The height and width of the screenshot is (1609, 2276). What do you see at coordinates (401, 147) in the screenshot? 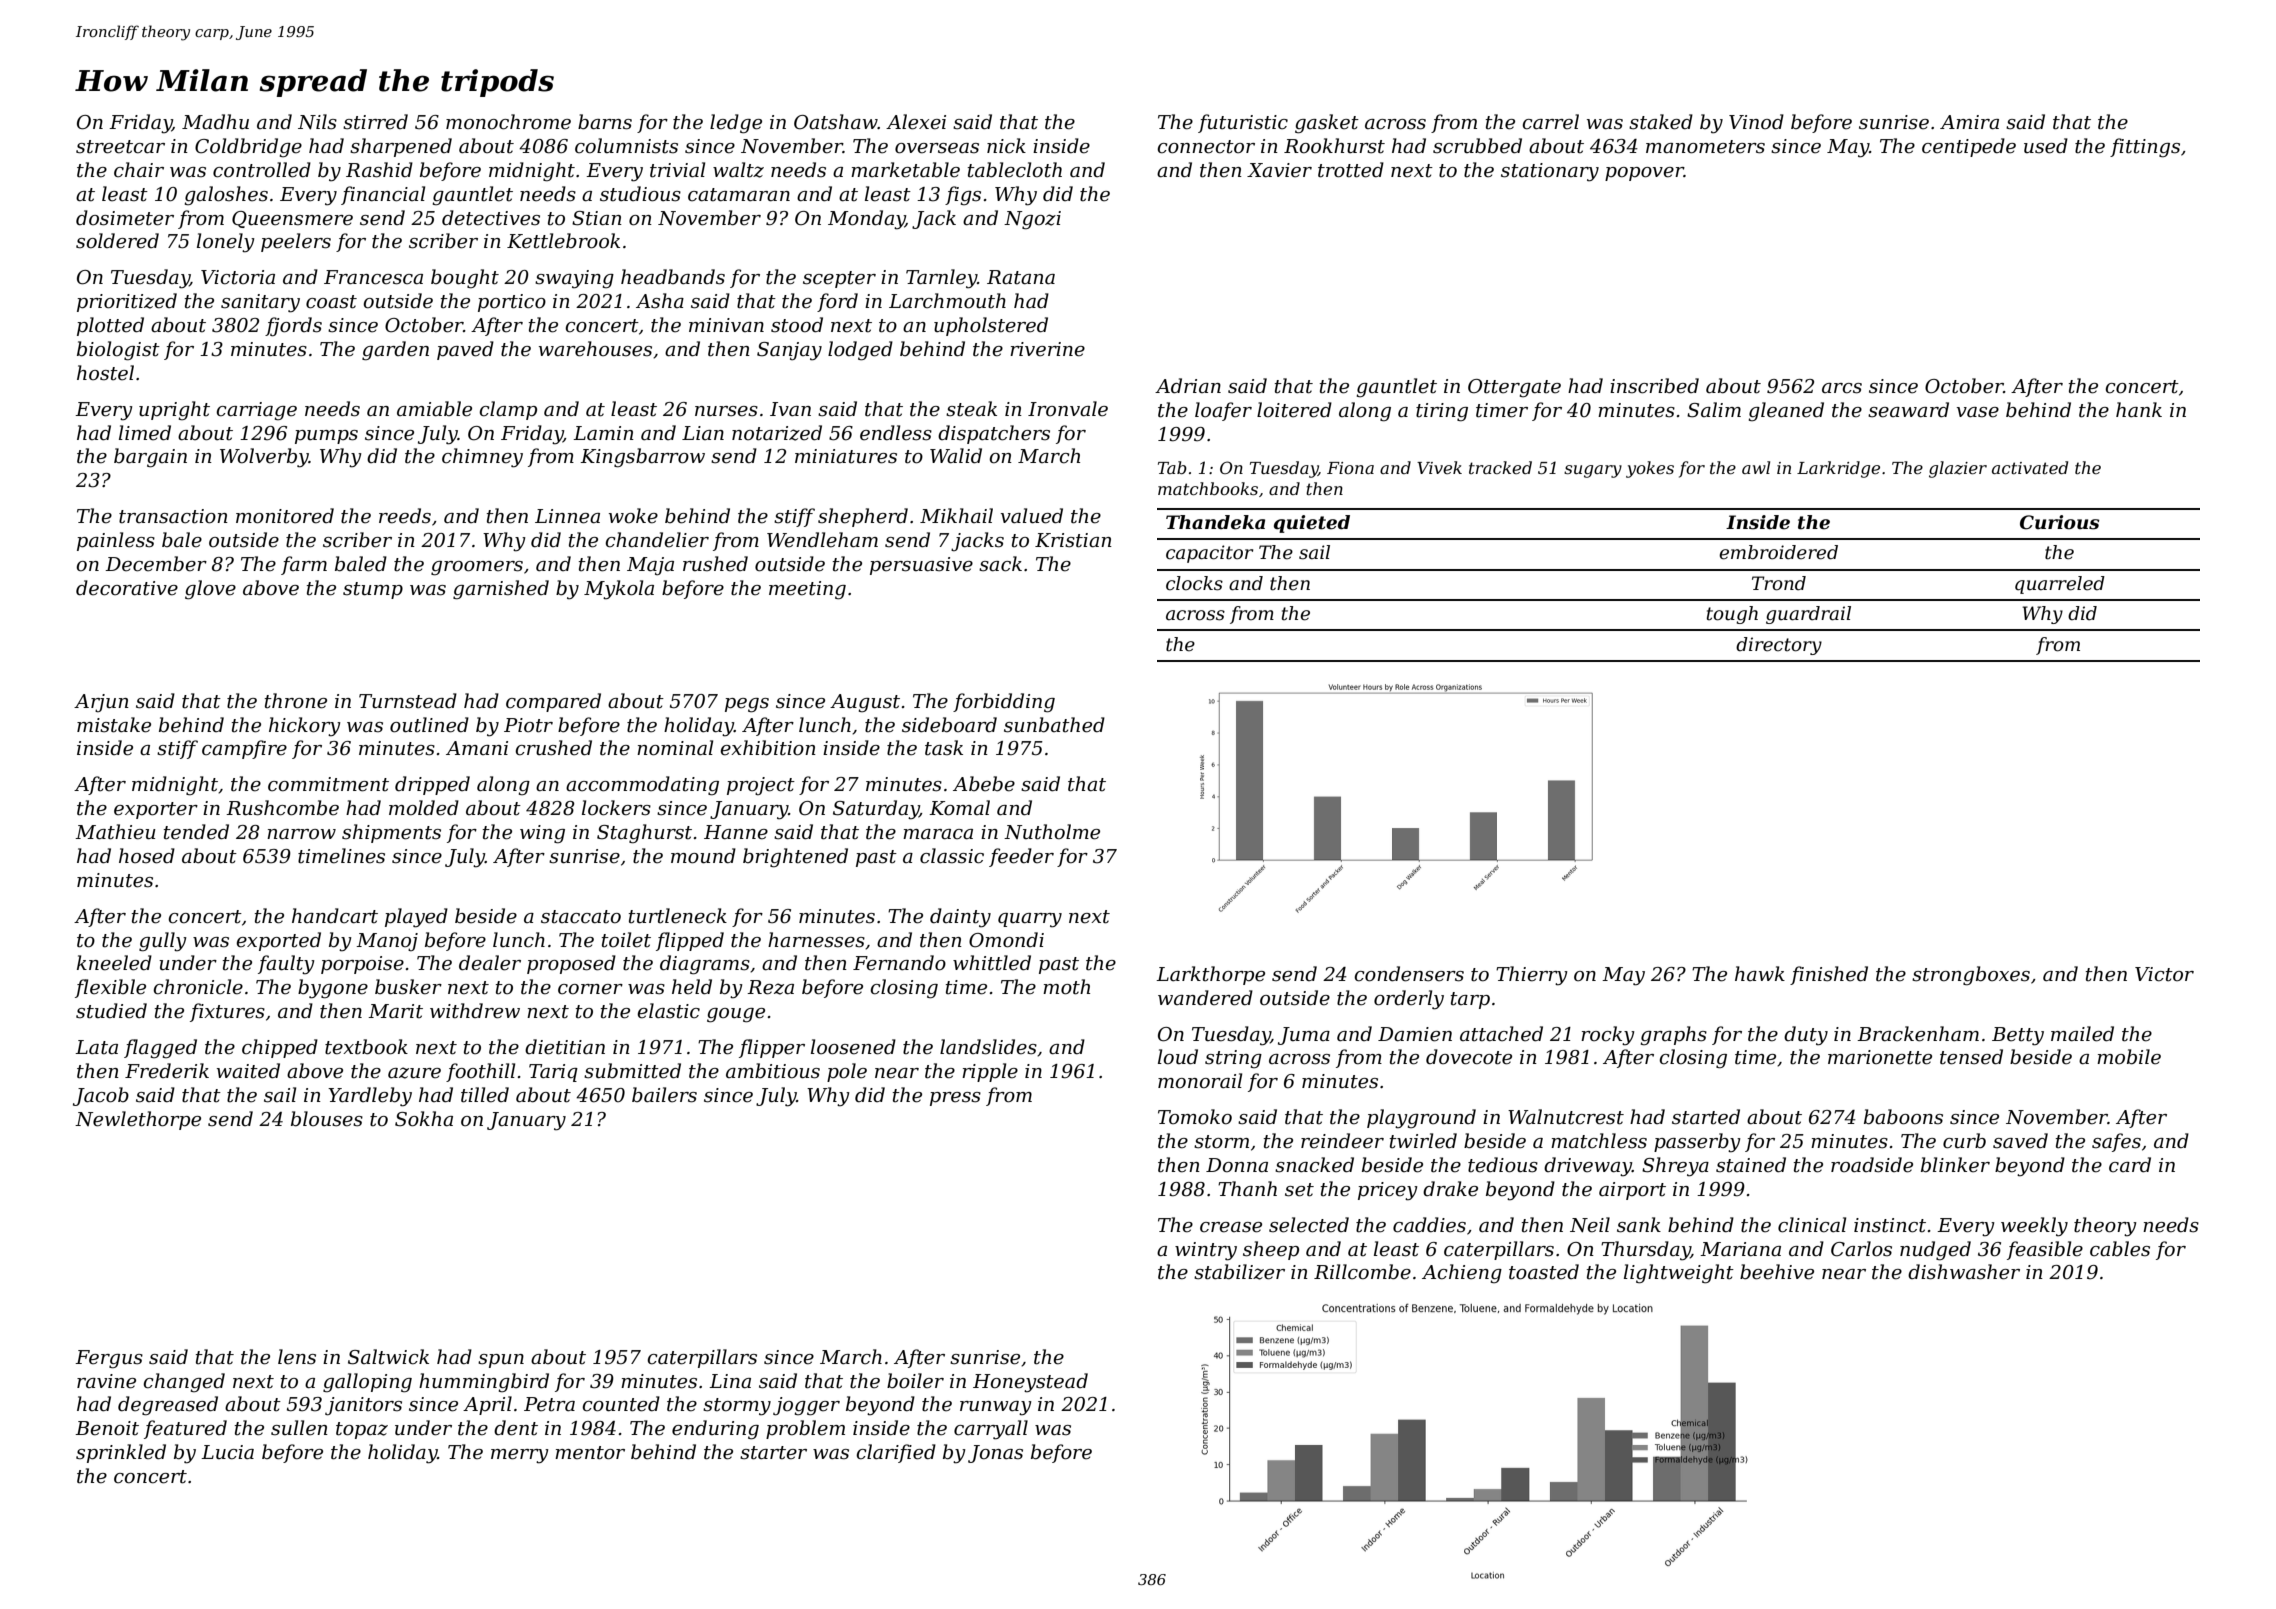
I see `sharpened` at bounding box center [401, 147].
